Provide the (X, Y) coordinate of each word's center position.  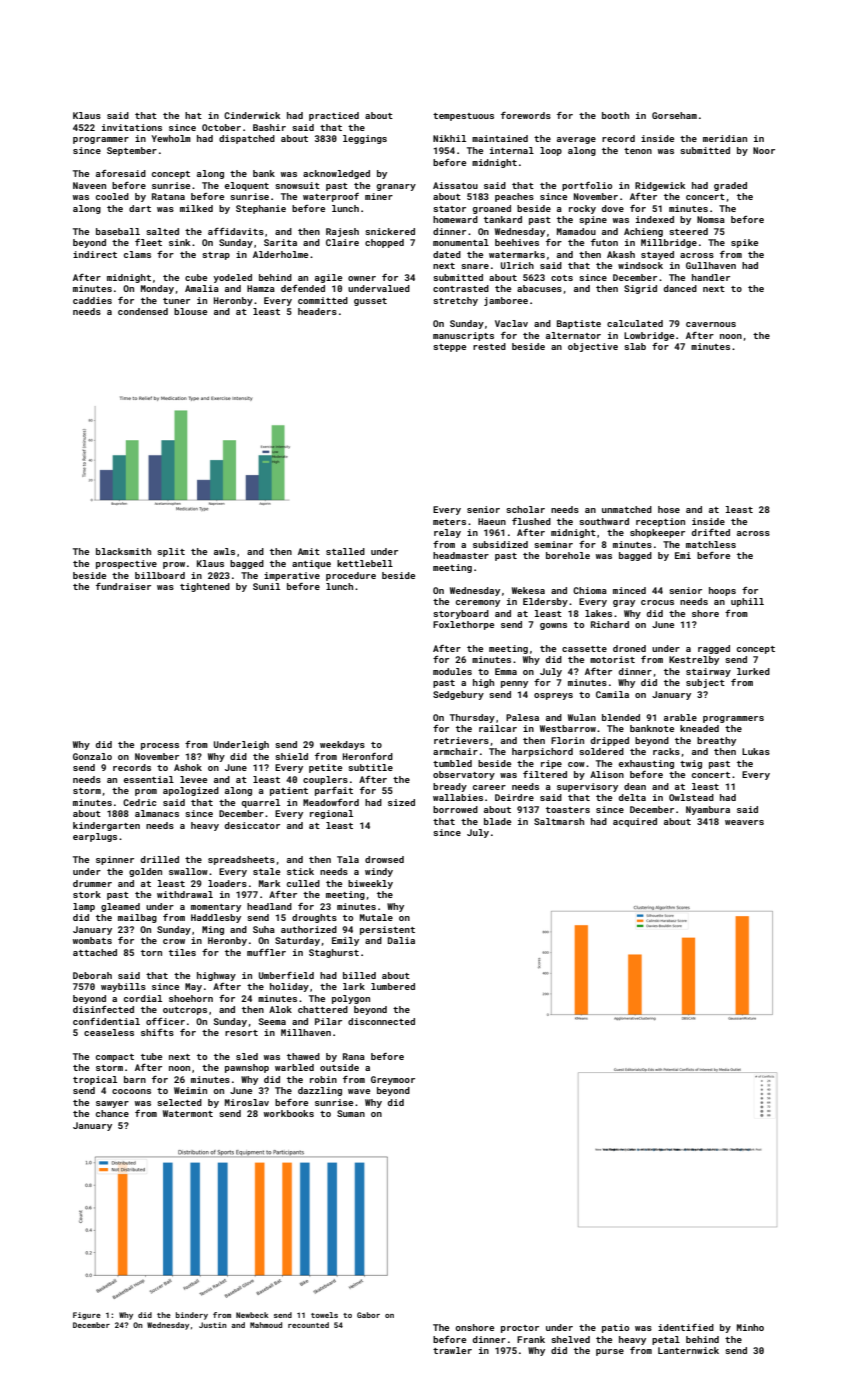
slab (635, 346)
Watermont (188, 1113)
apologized (191, 791)
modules (452, 671)
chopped (384, 243)
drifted (711, 532)
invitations (132, 127)
